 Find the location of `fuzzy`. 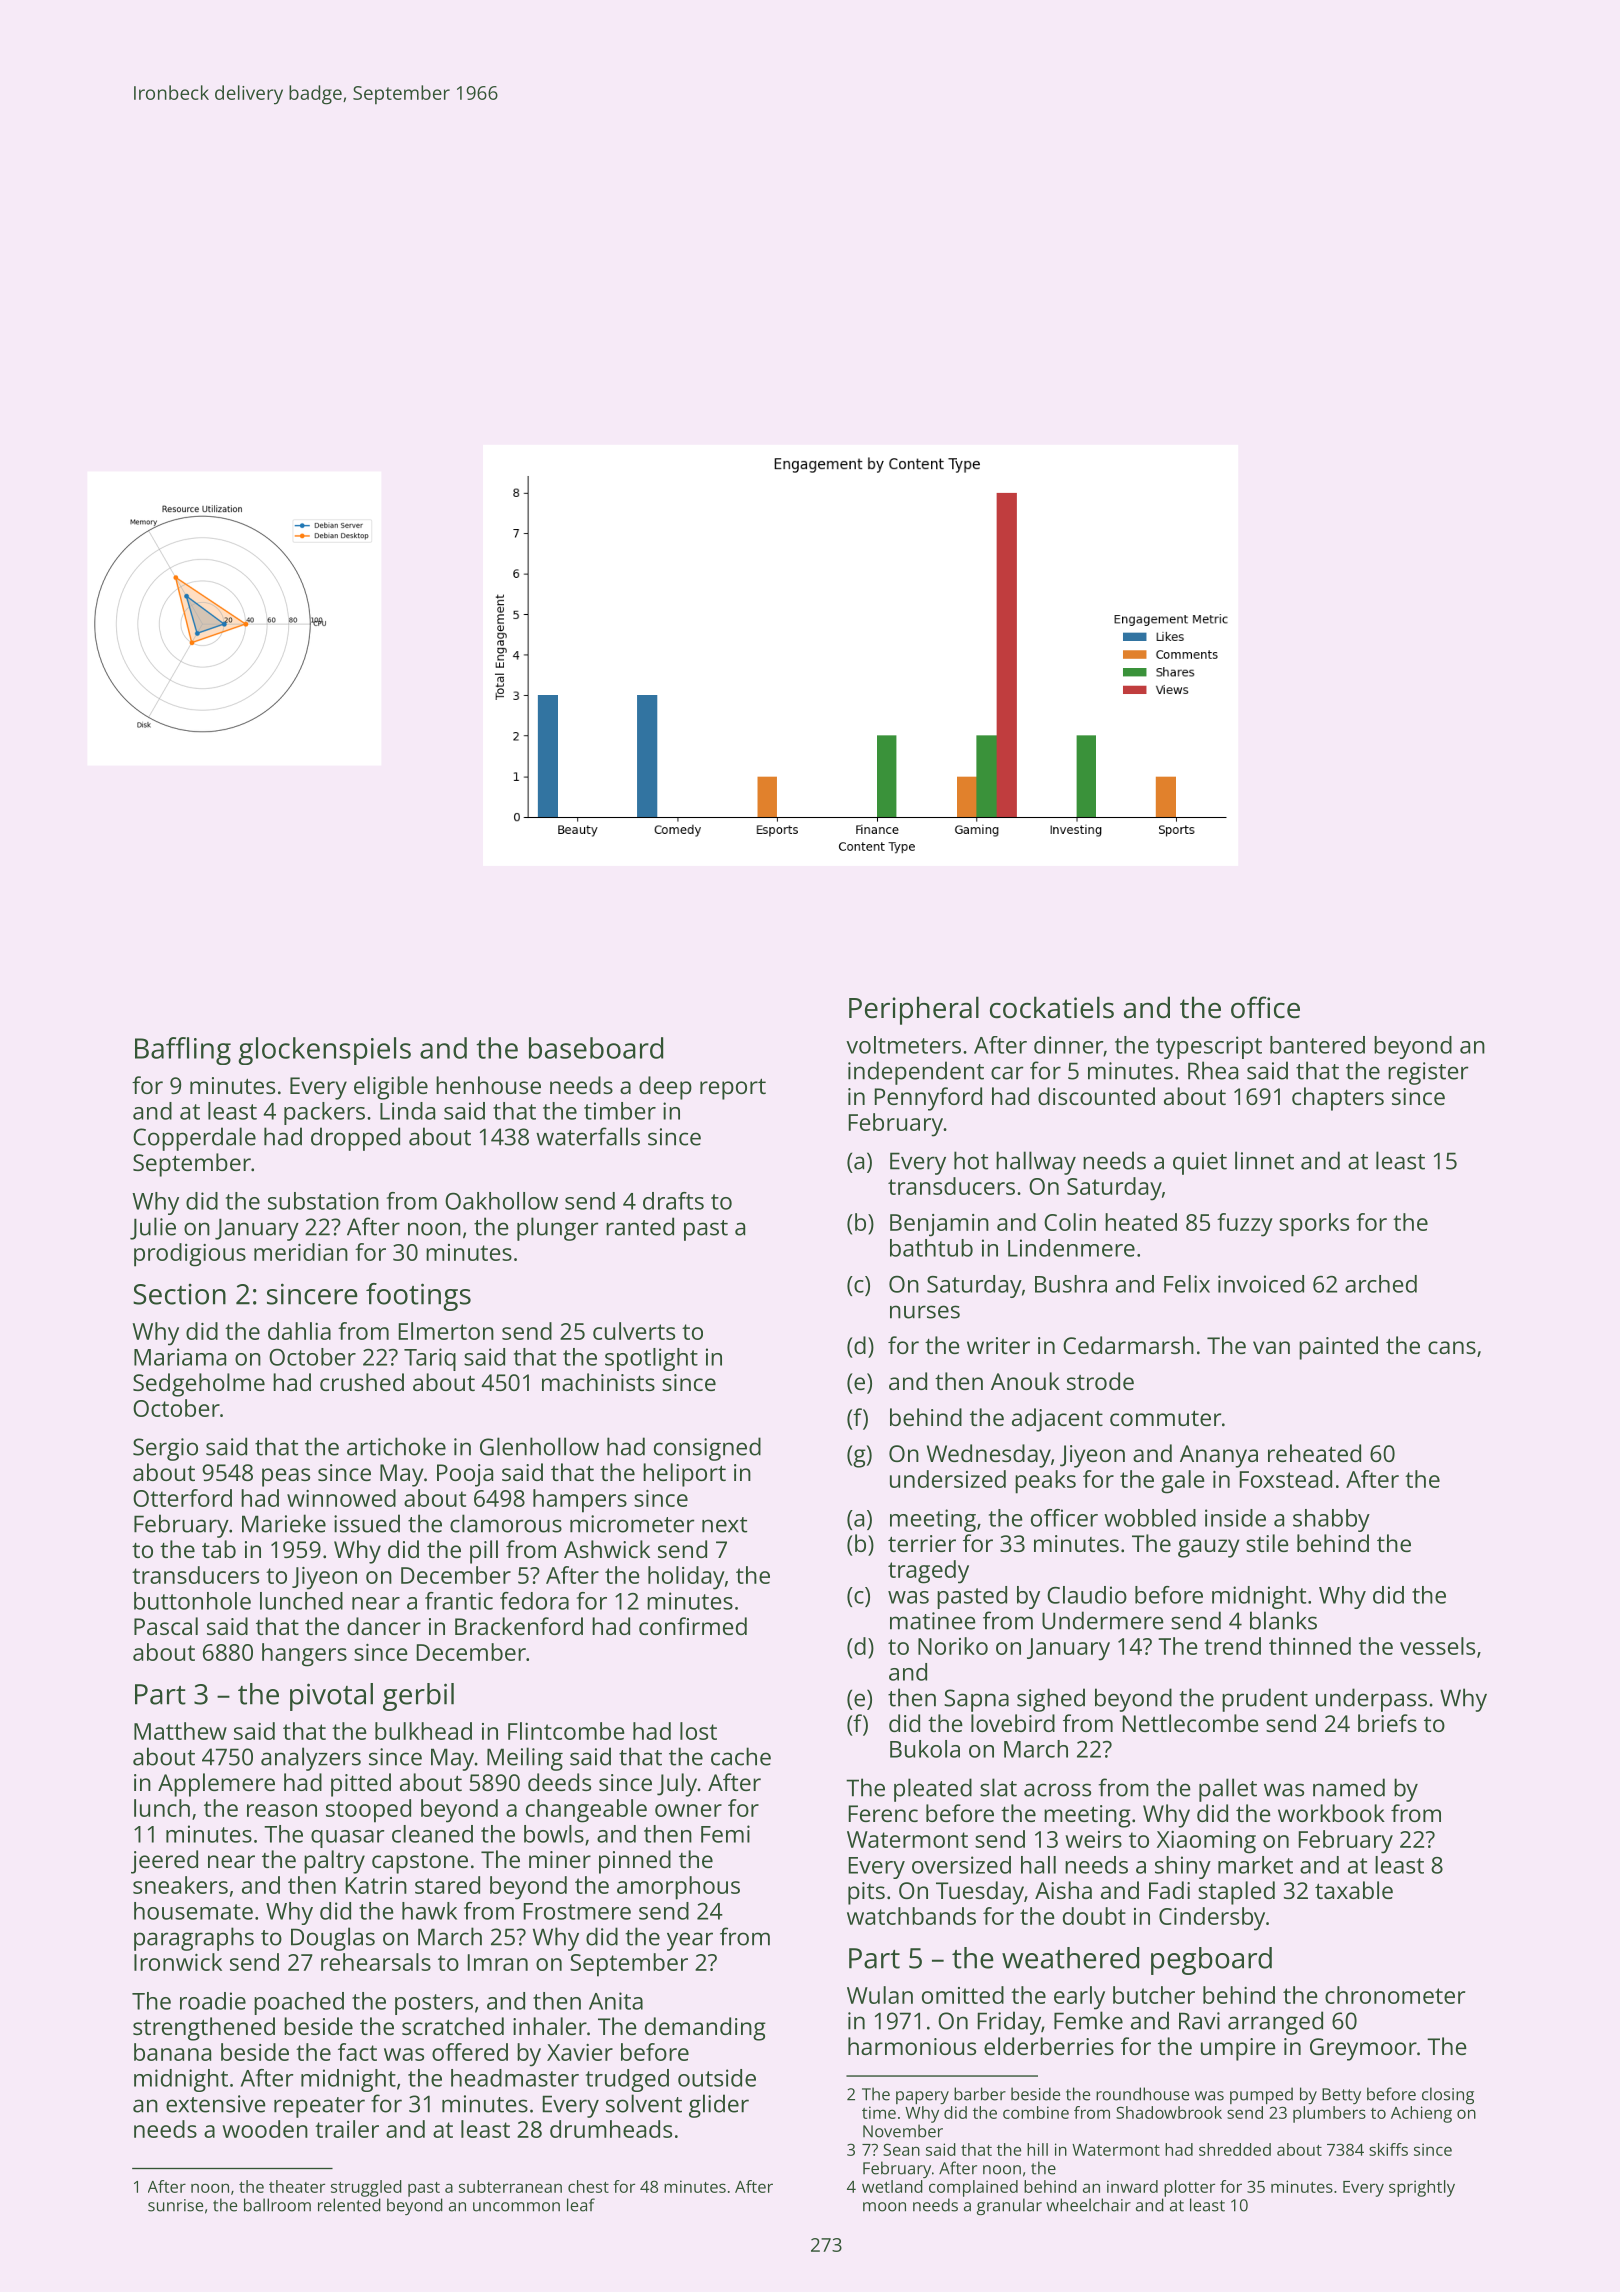

fuzzy is located at coordinates (1245, 1225).
